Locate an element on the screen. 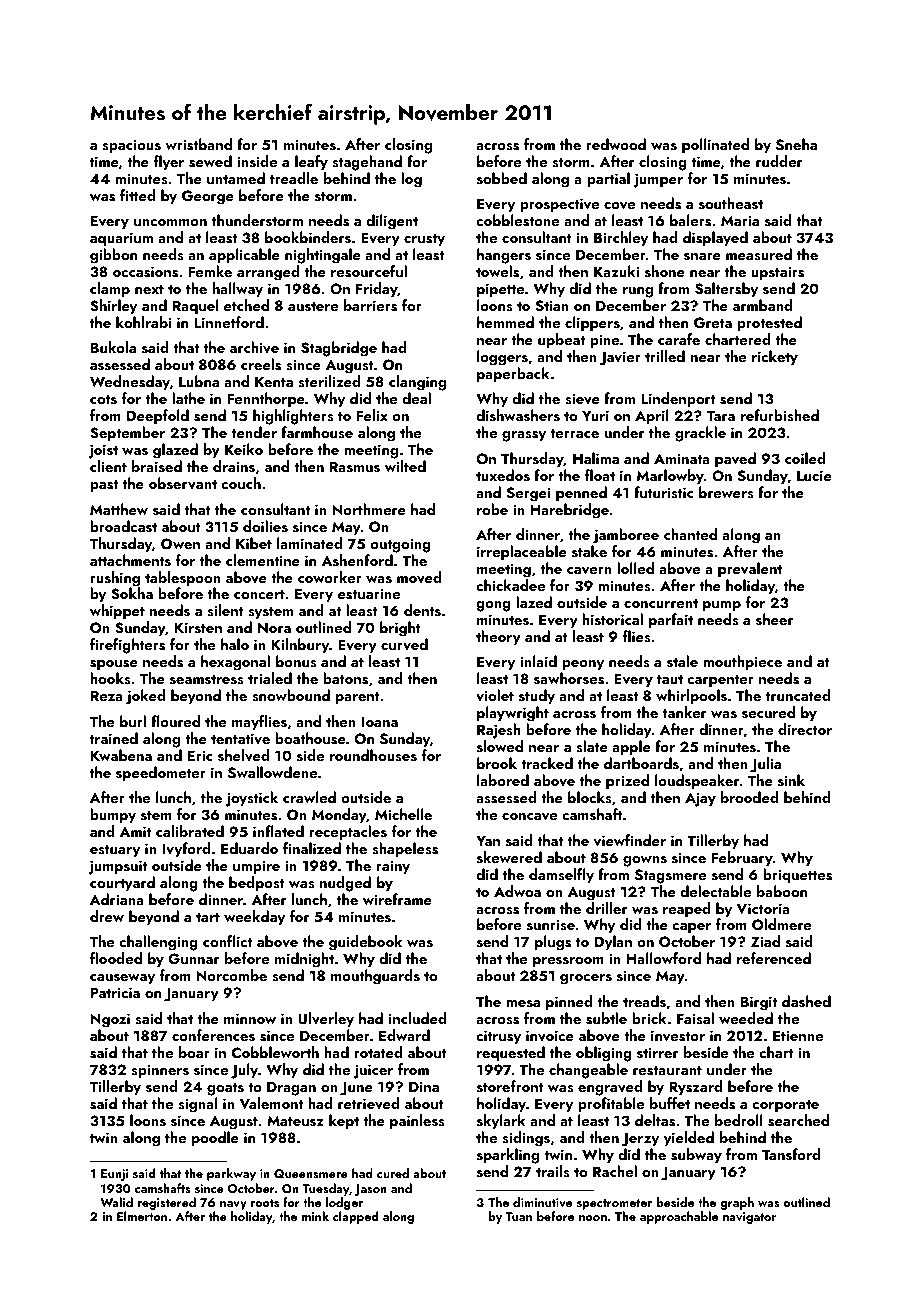 The height and width of the screenshot is (1308, 924). registered is located at coordinates (166, 1203).
